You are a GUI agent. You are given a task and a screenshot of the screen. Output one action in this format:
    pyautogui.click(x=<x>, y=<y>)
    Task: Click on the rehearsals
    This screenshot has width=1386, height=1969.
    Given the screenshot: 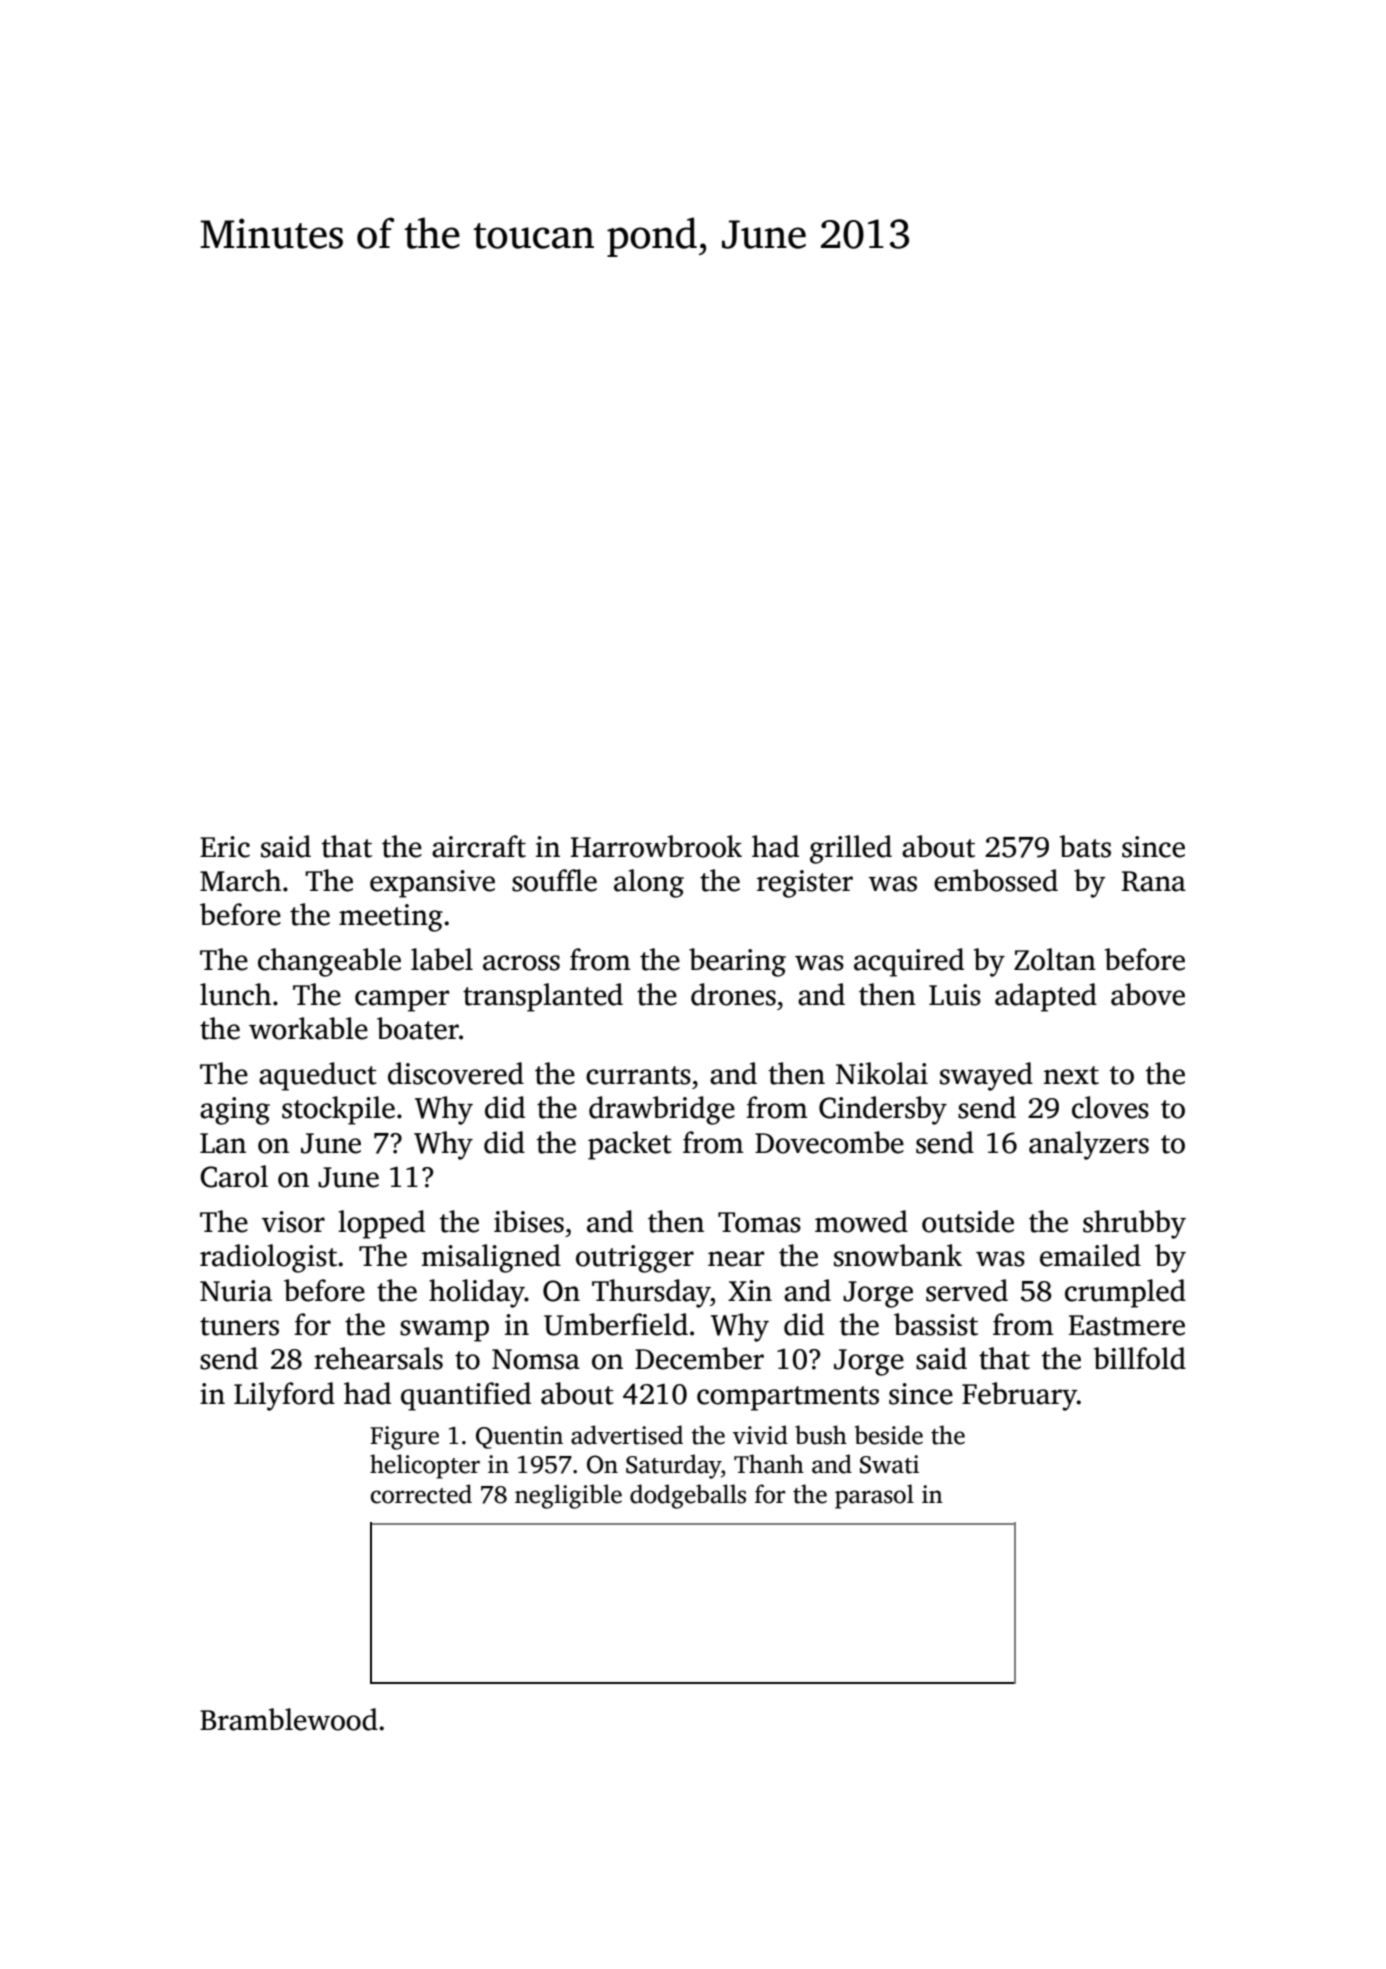 What is the action you would take?
    pyautogui.click(x=378, y=1358)
